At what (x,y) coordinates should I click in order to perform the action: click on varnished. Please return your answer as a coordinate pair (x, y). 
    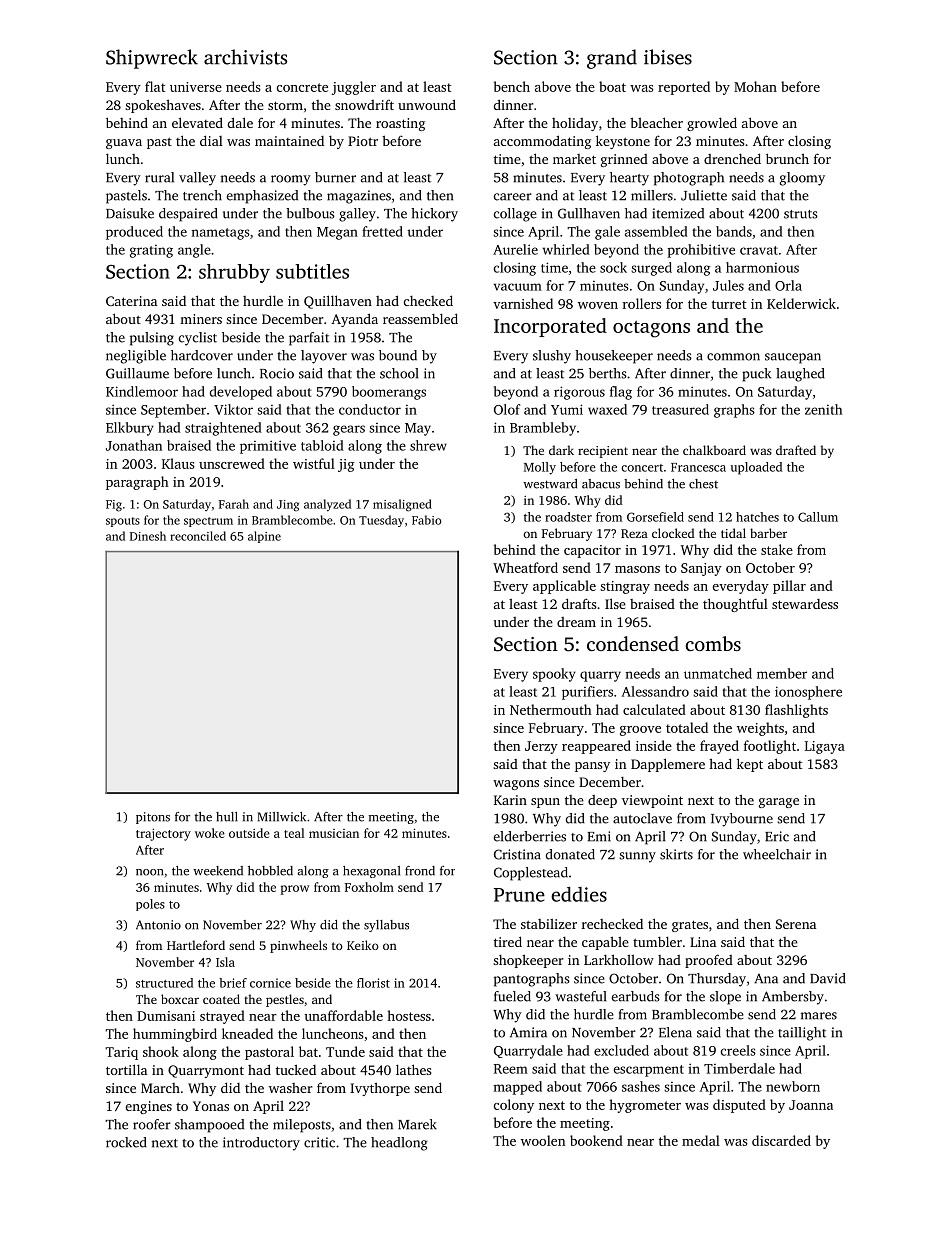
    Looking at the image, I should click on (523, 303).
